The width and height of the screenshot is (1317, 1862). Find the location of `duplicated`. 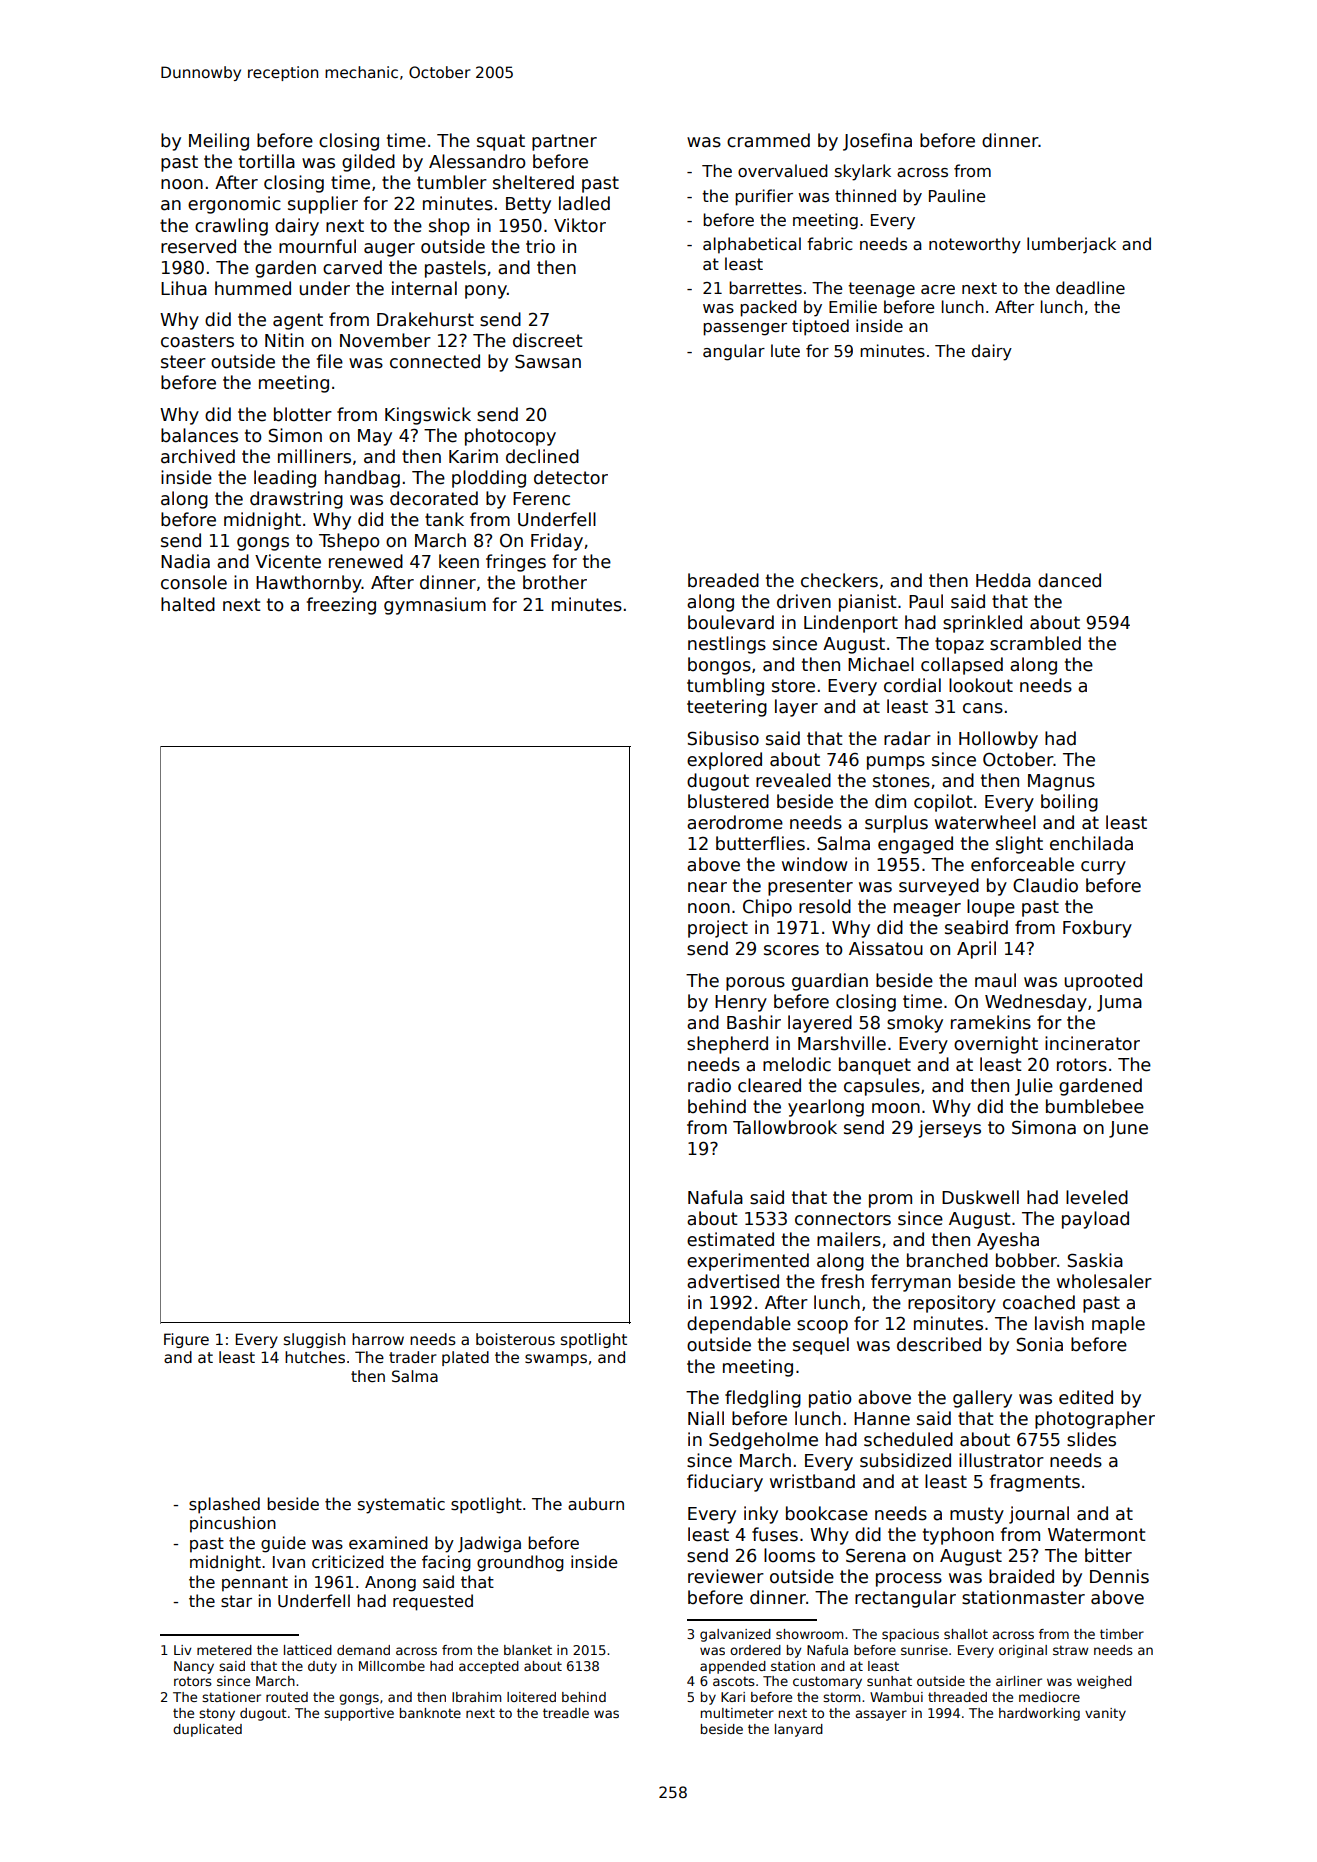

duplicated is located at coordinates (207, 1730).
